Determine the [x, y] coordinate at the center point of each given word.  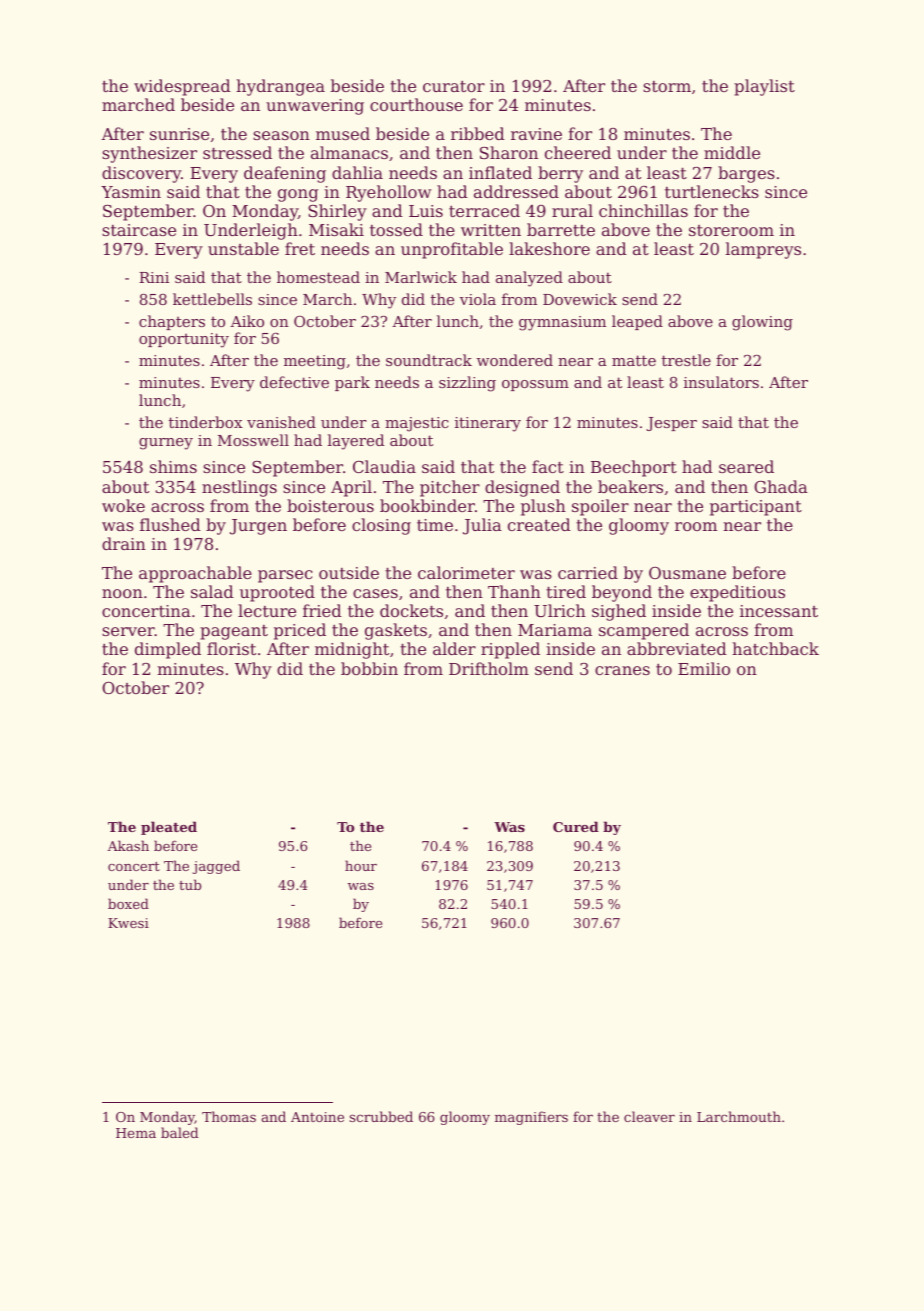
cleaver [649, 1116]
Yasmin [131, 192]
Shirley [337, 212]
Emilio [704, 668]
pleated [169, 828]
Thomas [229, 1116]
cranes [622, 670]
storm [667, 86]
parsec [285, 576]
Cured [576, 826]
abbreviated [677, 648]
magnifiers [531, 1118]
